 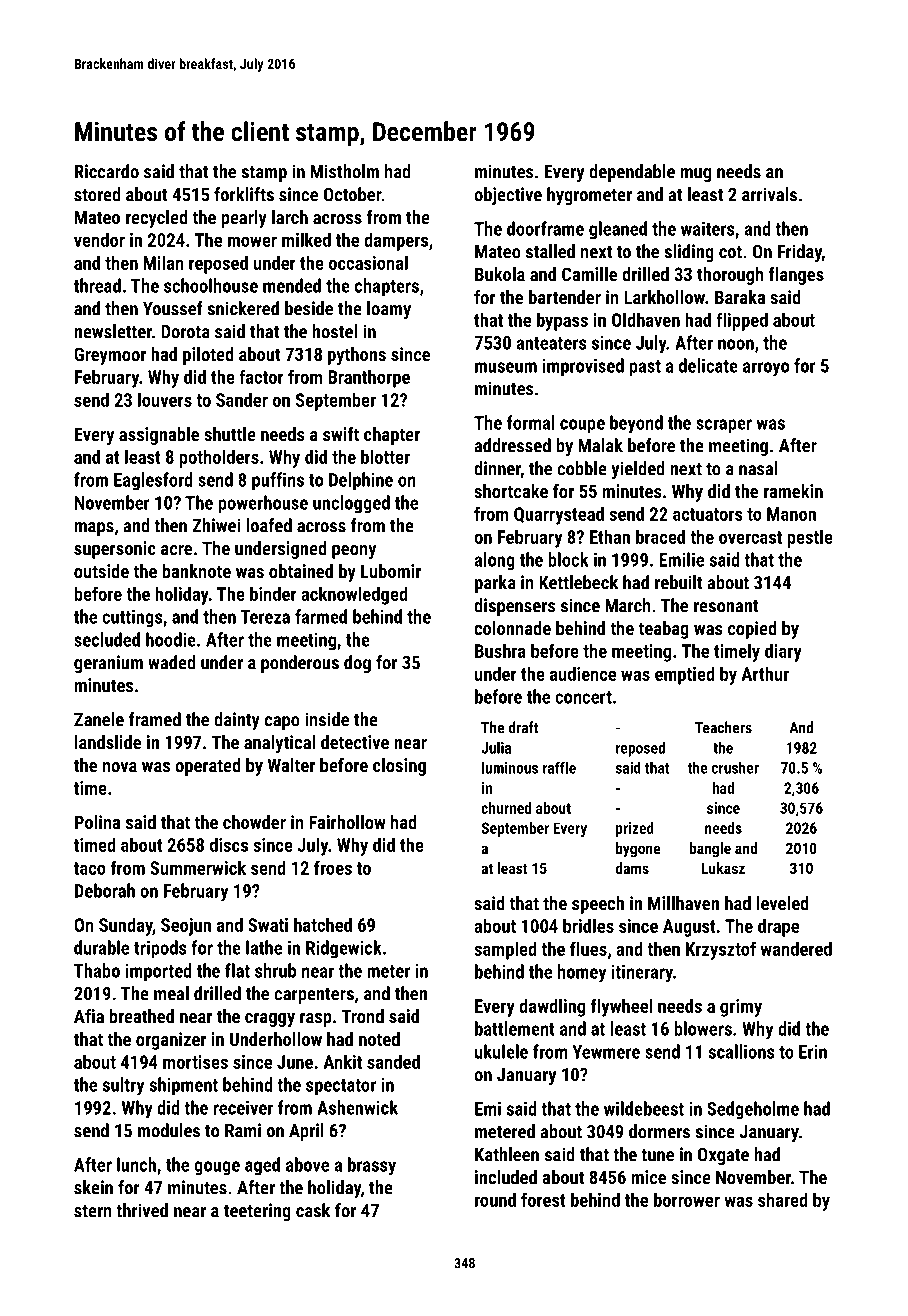 What do you see at coordinates (511, 491) in the document?
I see `shortcake` at bounding box center [511, 491].
